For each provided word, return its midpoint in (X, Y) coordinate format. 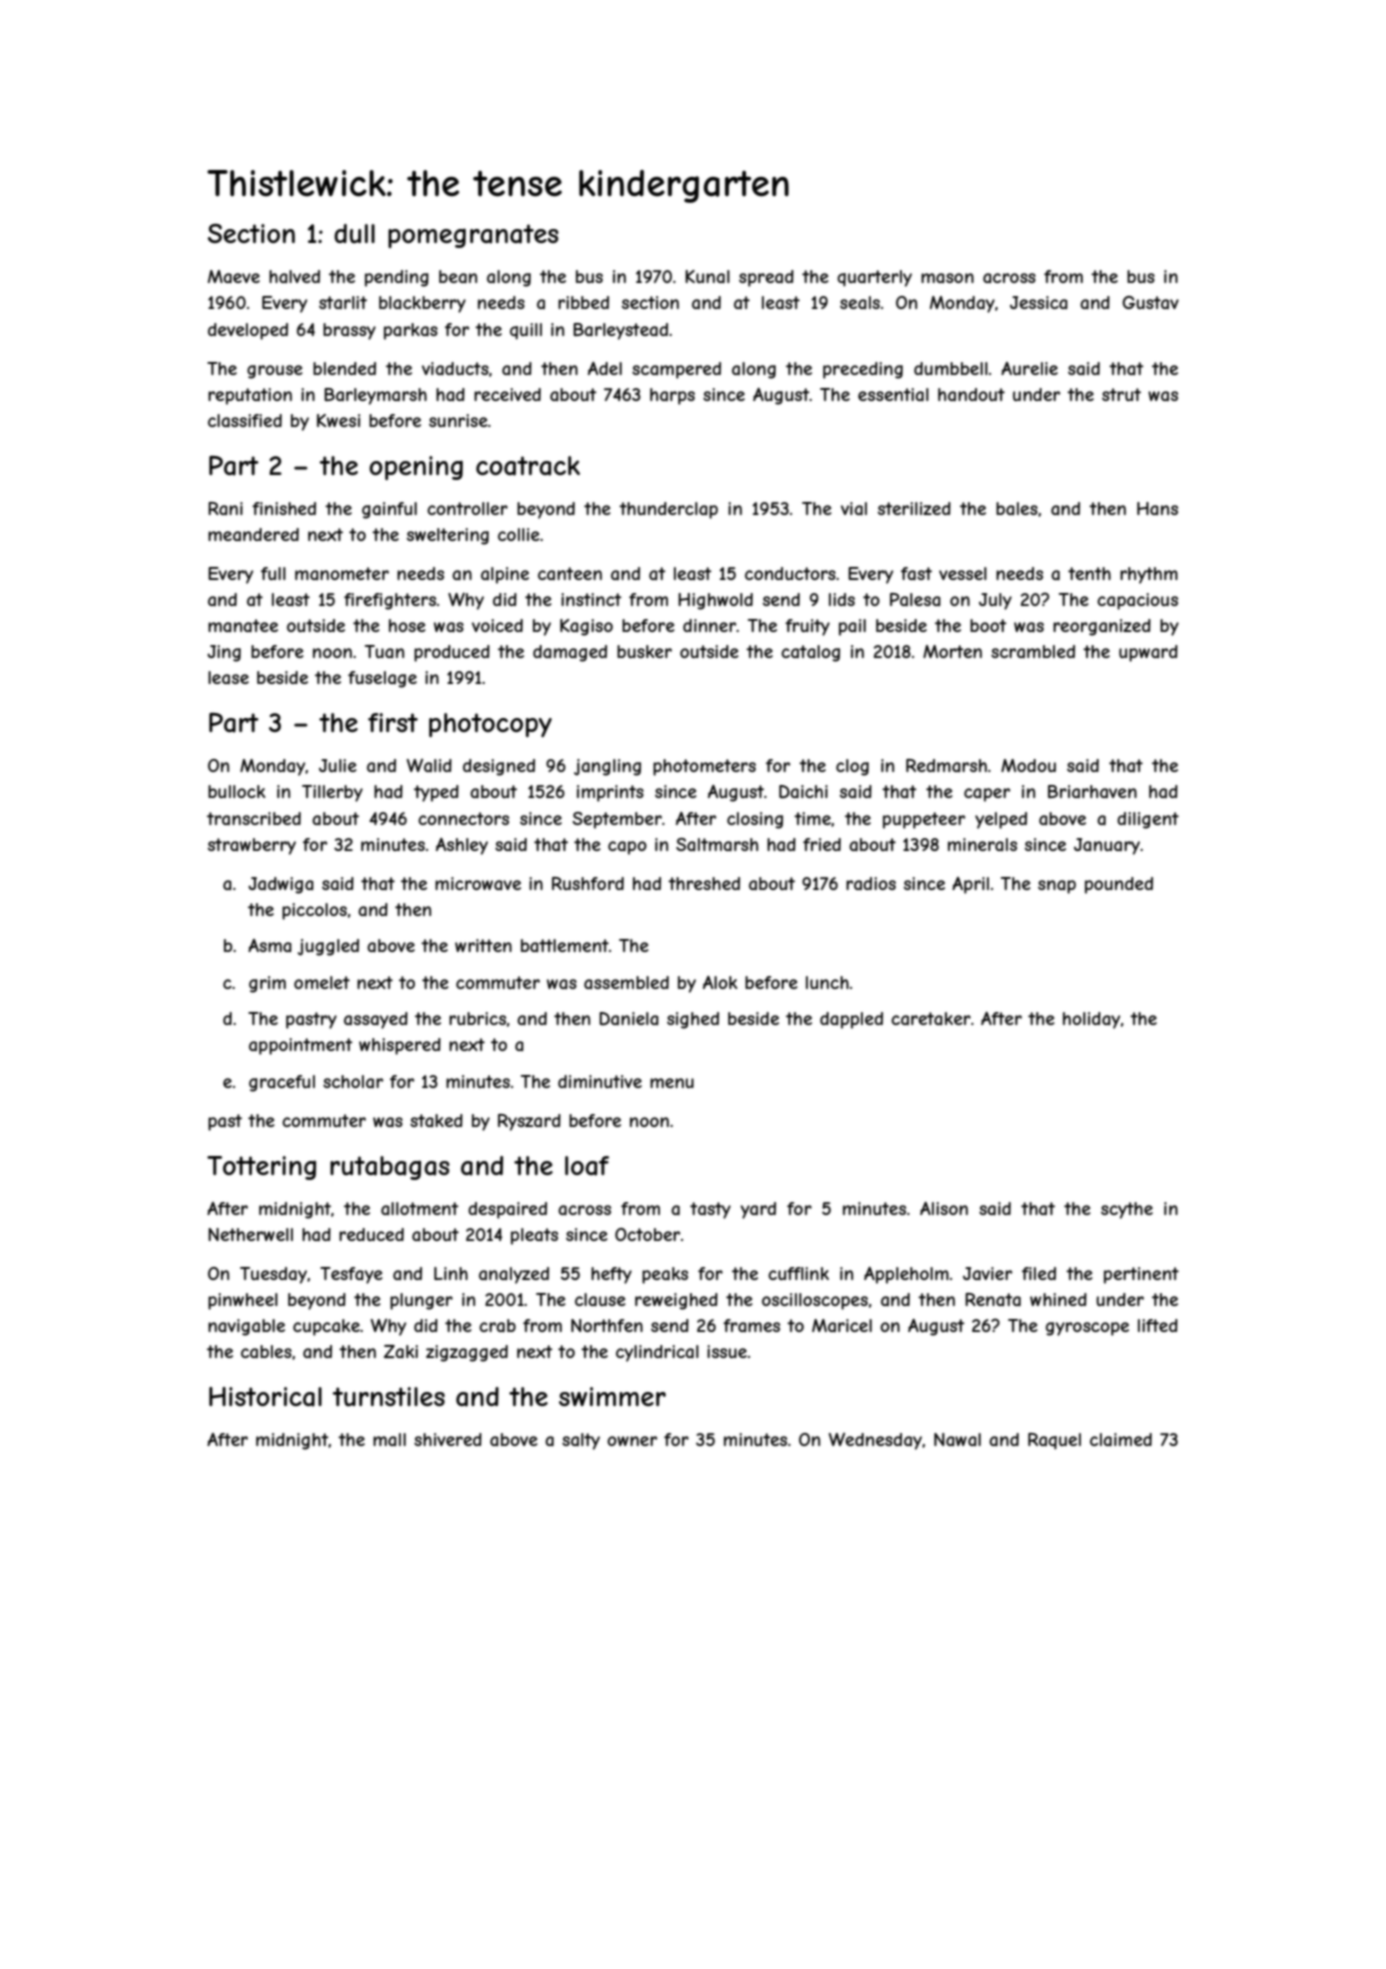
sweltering (448, 536)
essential (893, 394)
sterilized (914, 508)
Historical (265, 1397)
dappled (851, 1020)
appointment (301, 1046)
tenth (1089, 573)
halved (294, 276)
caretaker (931, 1018)
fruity (807, 627)
